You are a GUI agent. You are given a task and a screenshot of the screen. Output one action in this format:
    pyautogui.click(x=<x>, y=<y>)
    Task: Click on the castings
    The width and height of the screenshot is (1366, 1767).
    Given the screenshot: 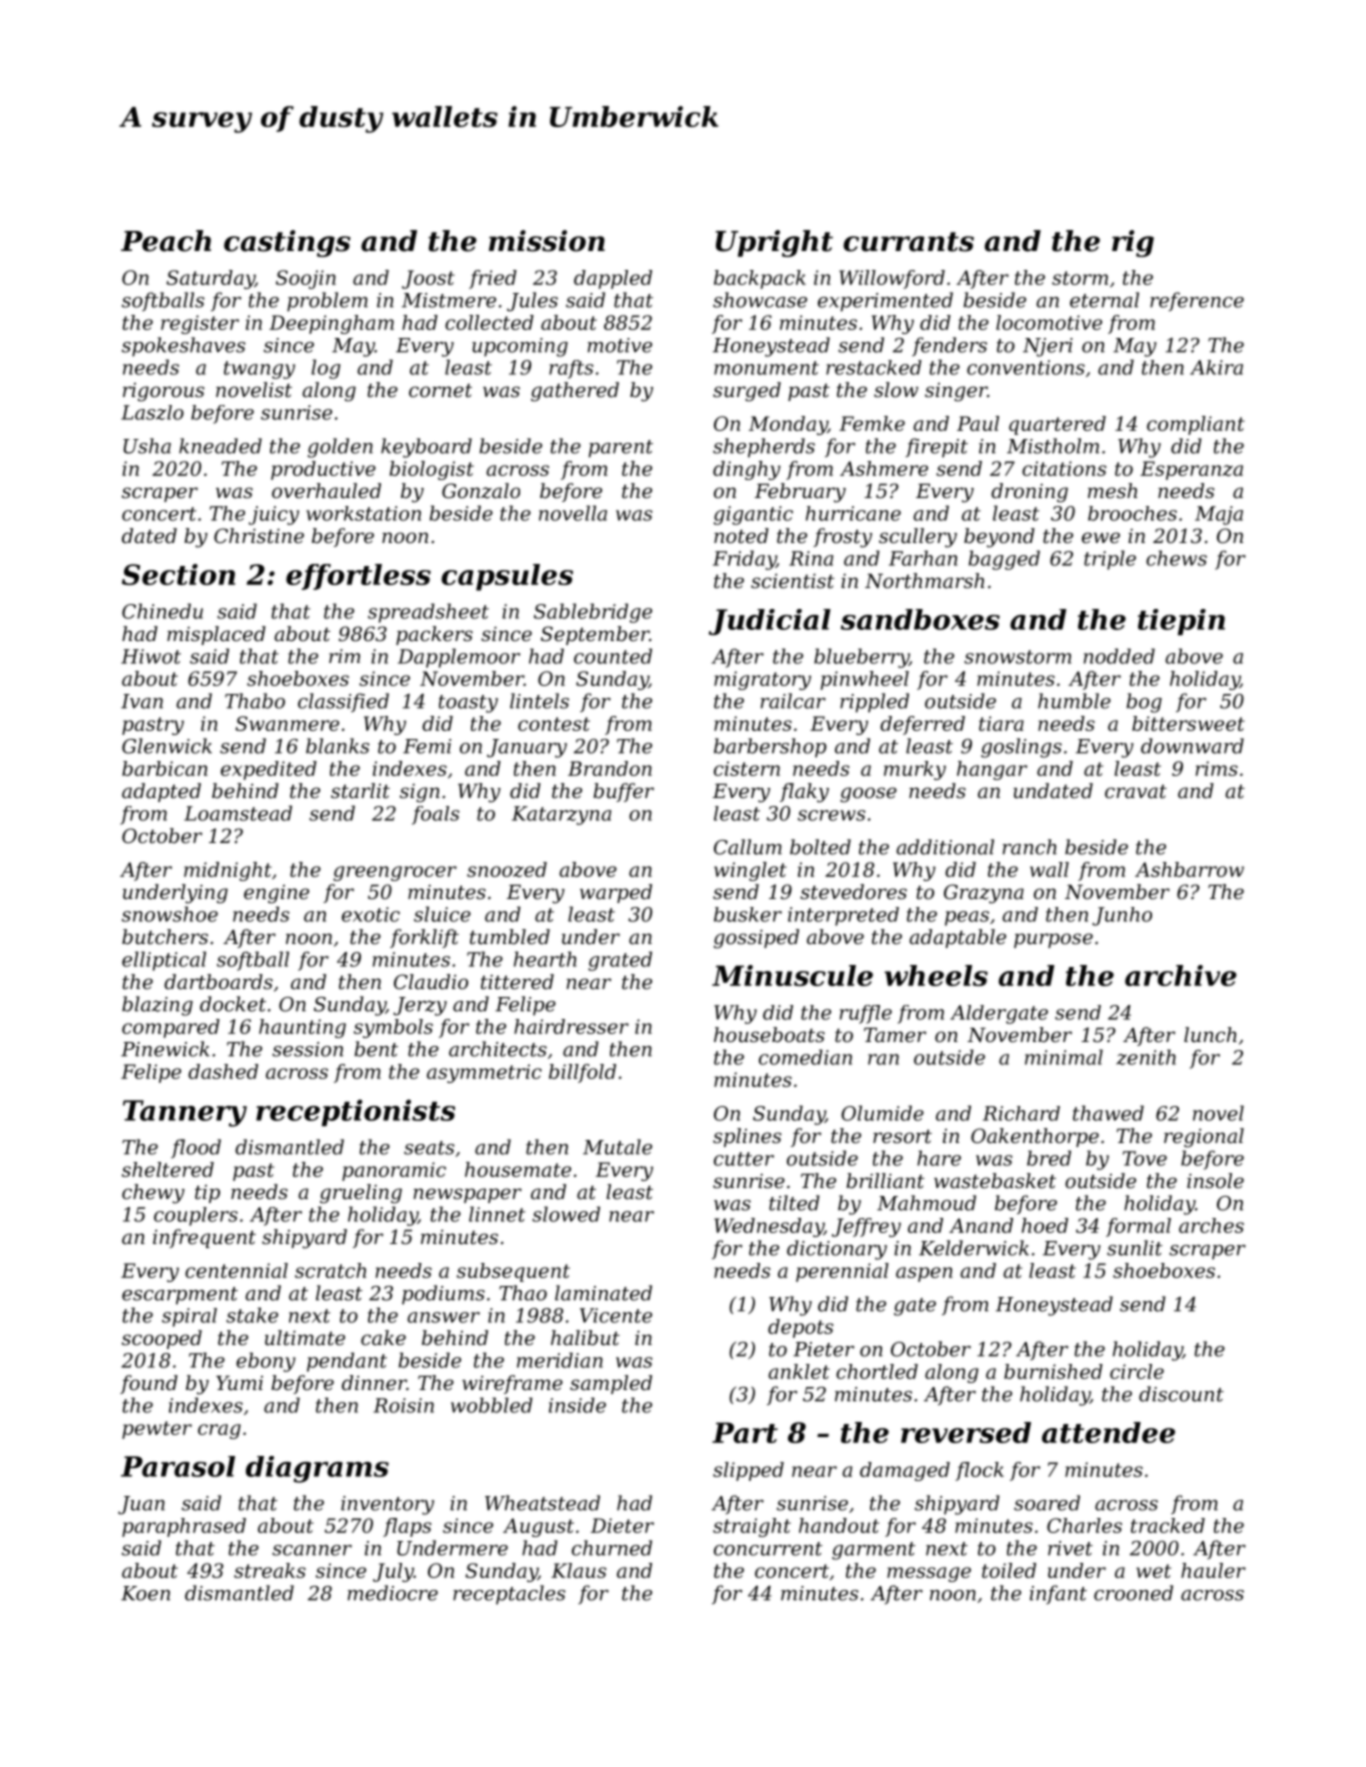 What is the action you would take?
    pyautogui.click(x=287, y=243)
